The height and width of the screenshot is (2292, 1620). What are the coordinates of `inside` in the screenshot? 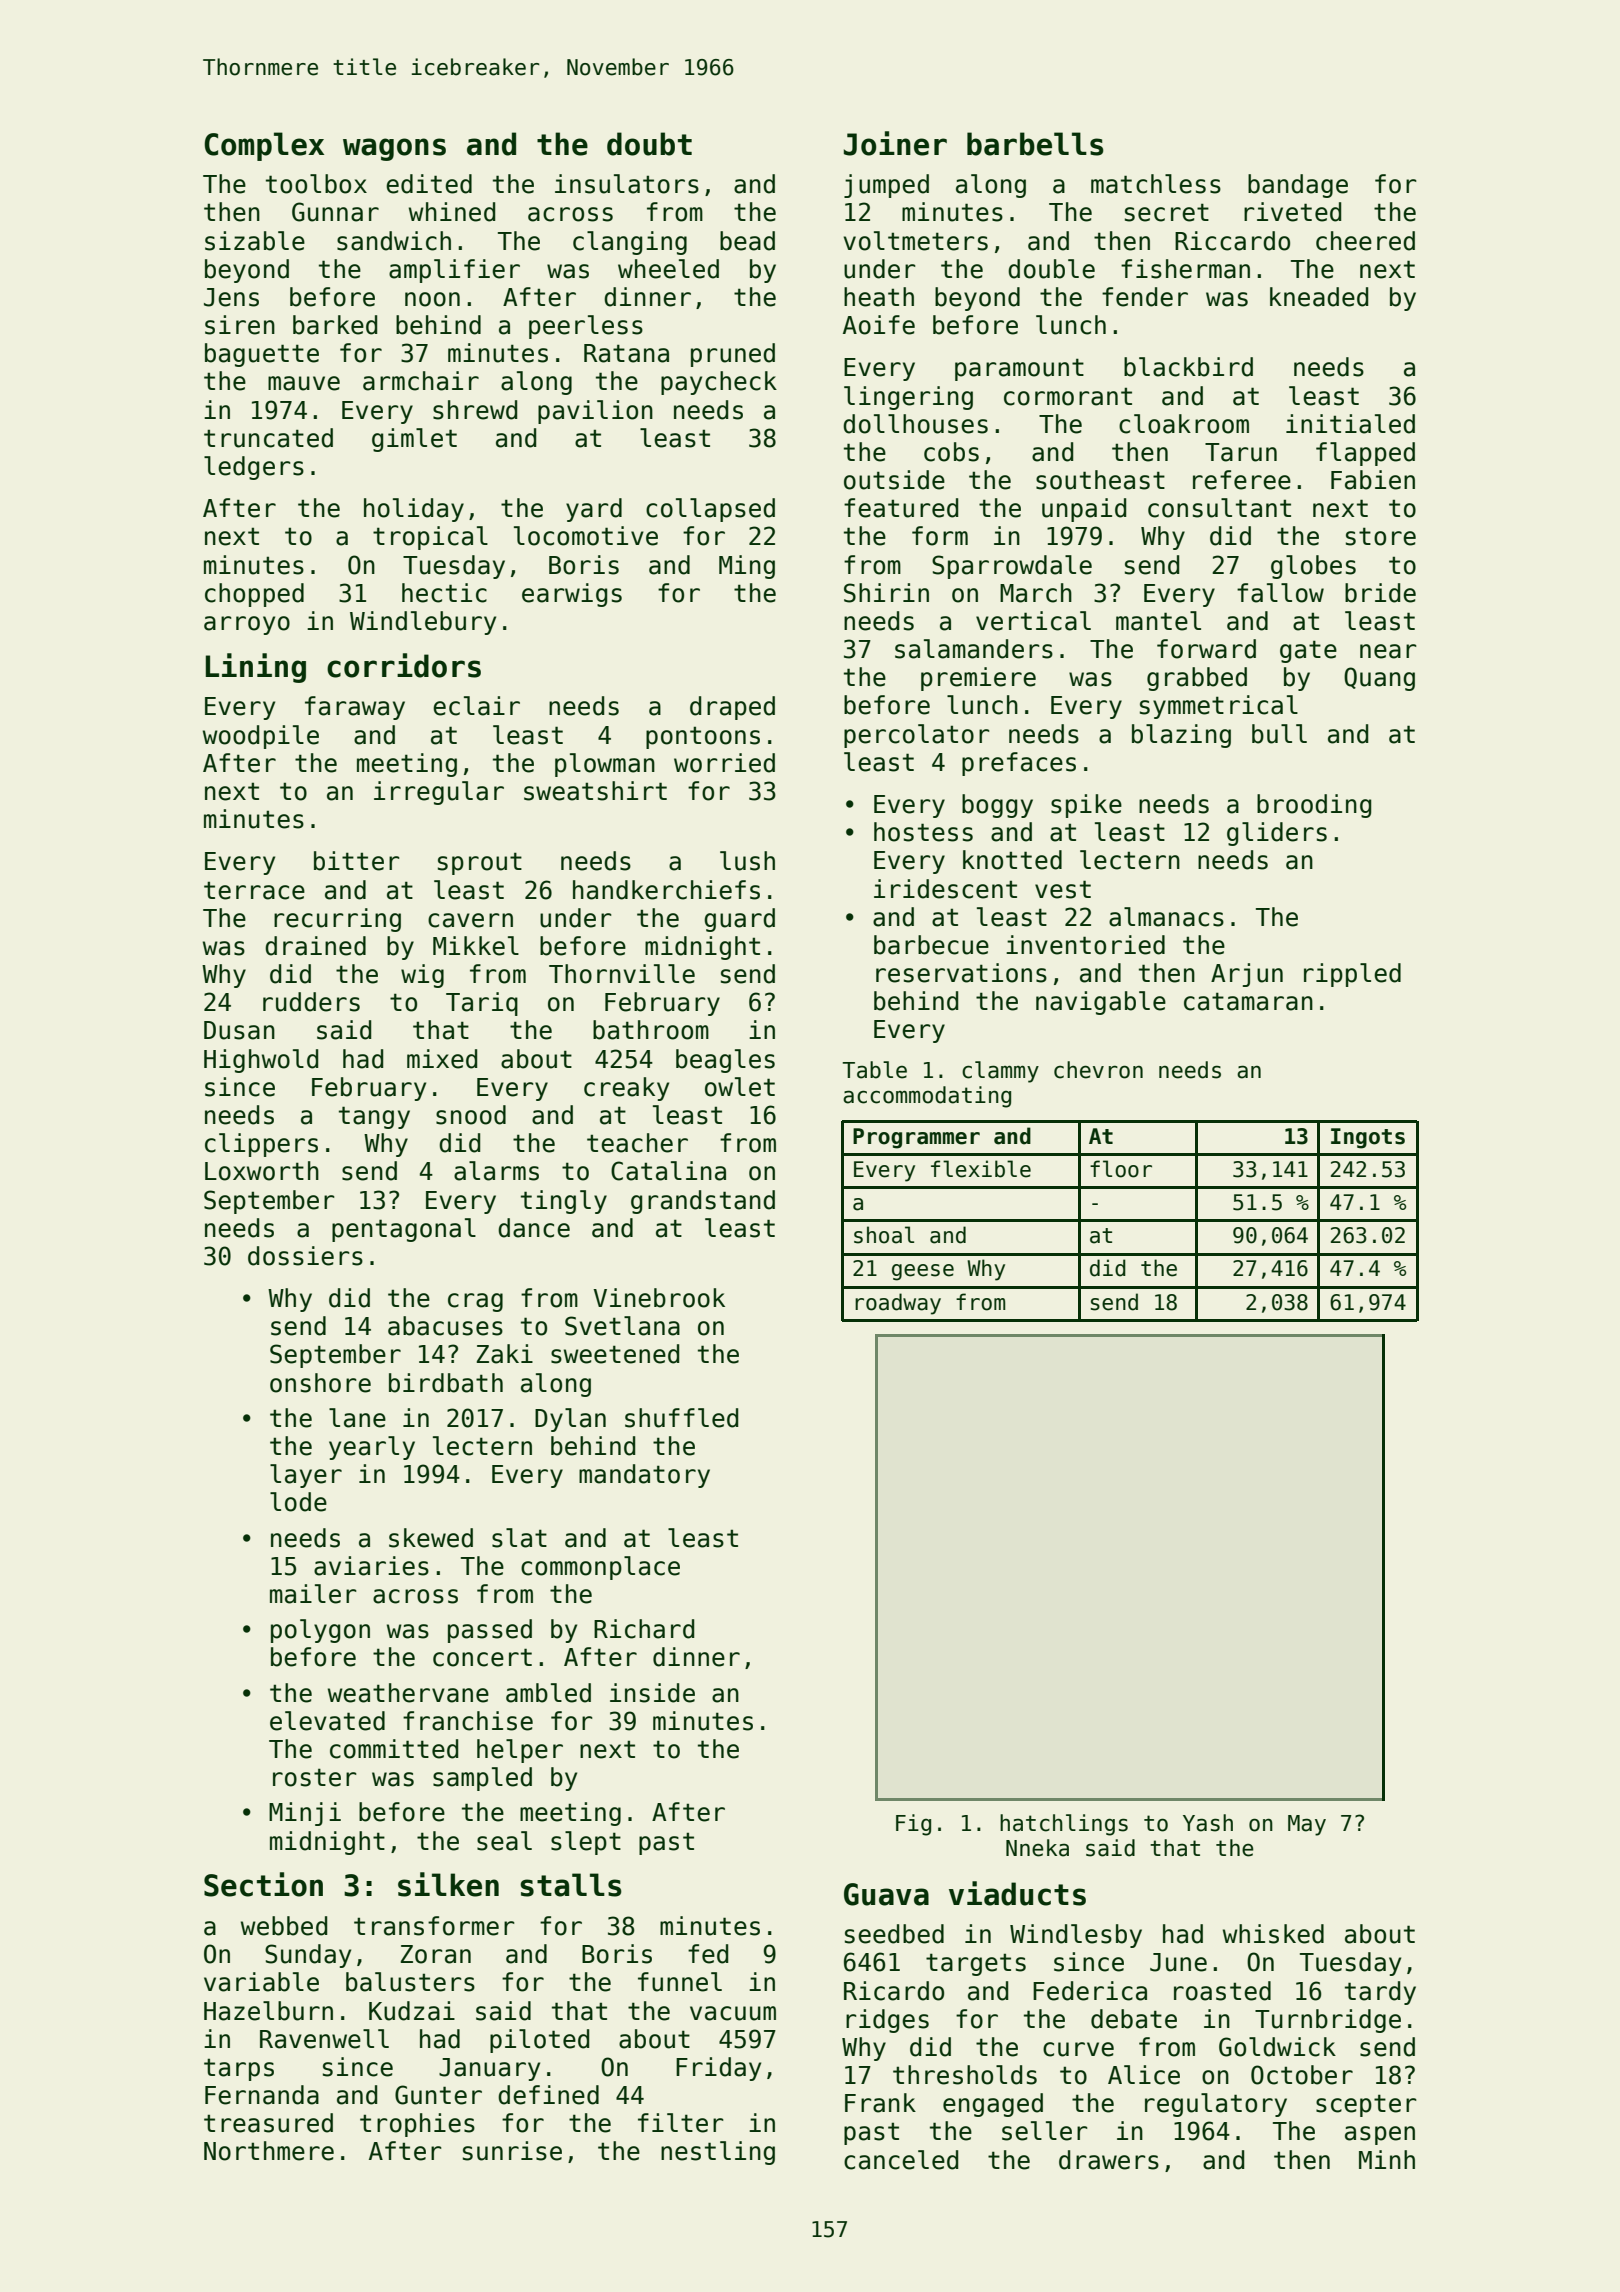 It's located at (652, 1693).
